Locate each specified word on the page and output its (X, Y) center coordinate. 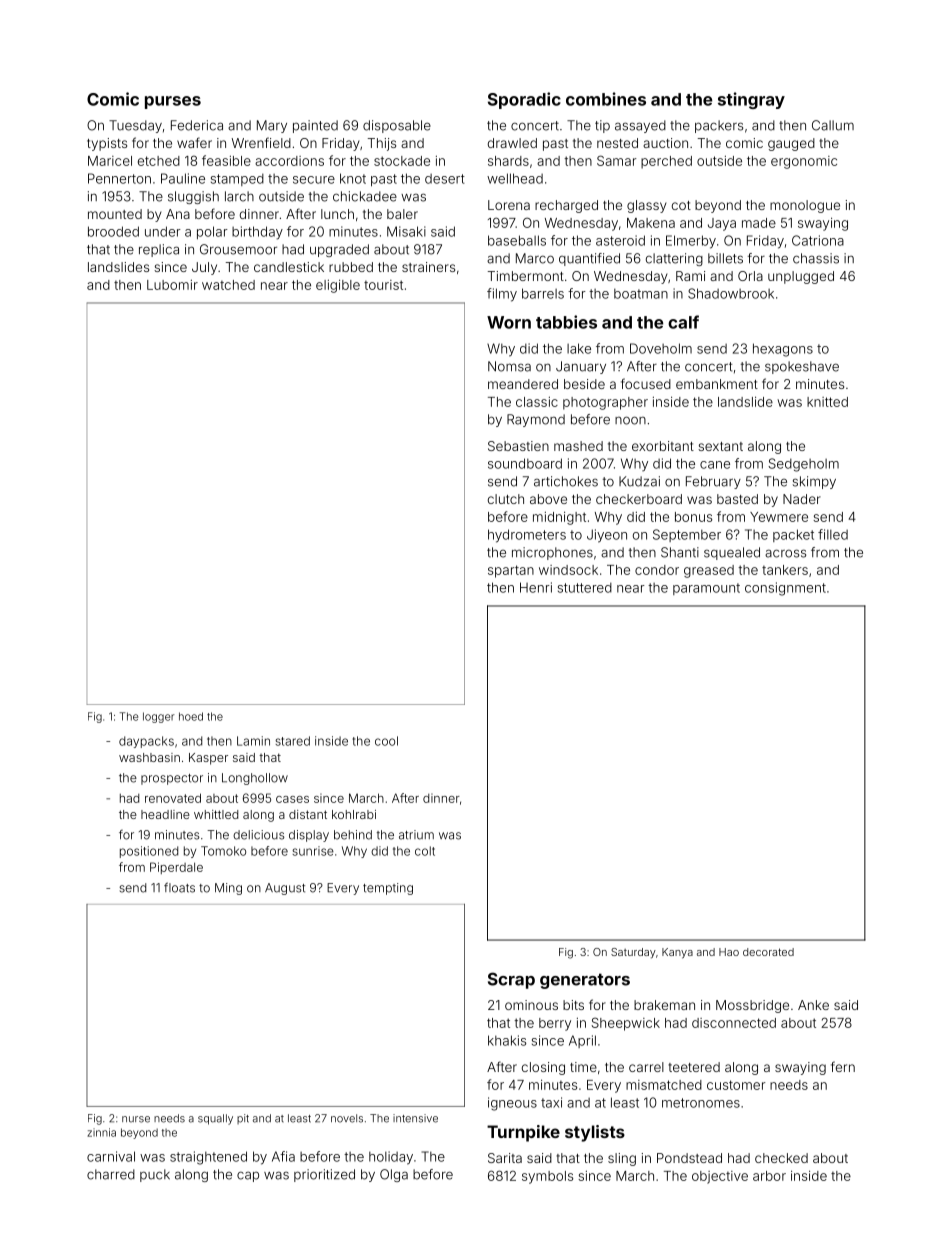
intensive (415, 1118)
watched (228, 285)
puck (155, 1175)
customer (736, 1085)
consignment (785, 589)
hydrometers (527, 536)
